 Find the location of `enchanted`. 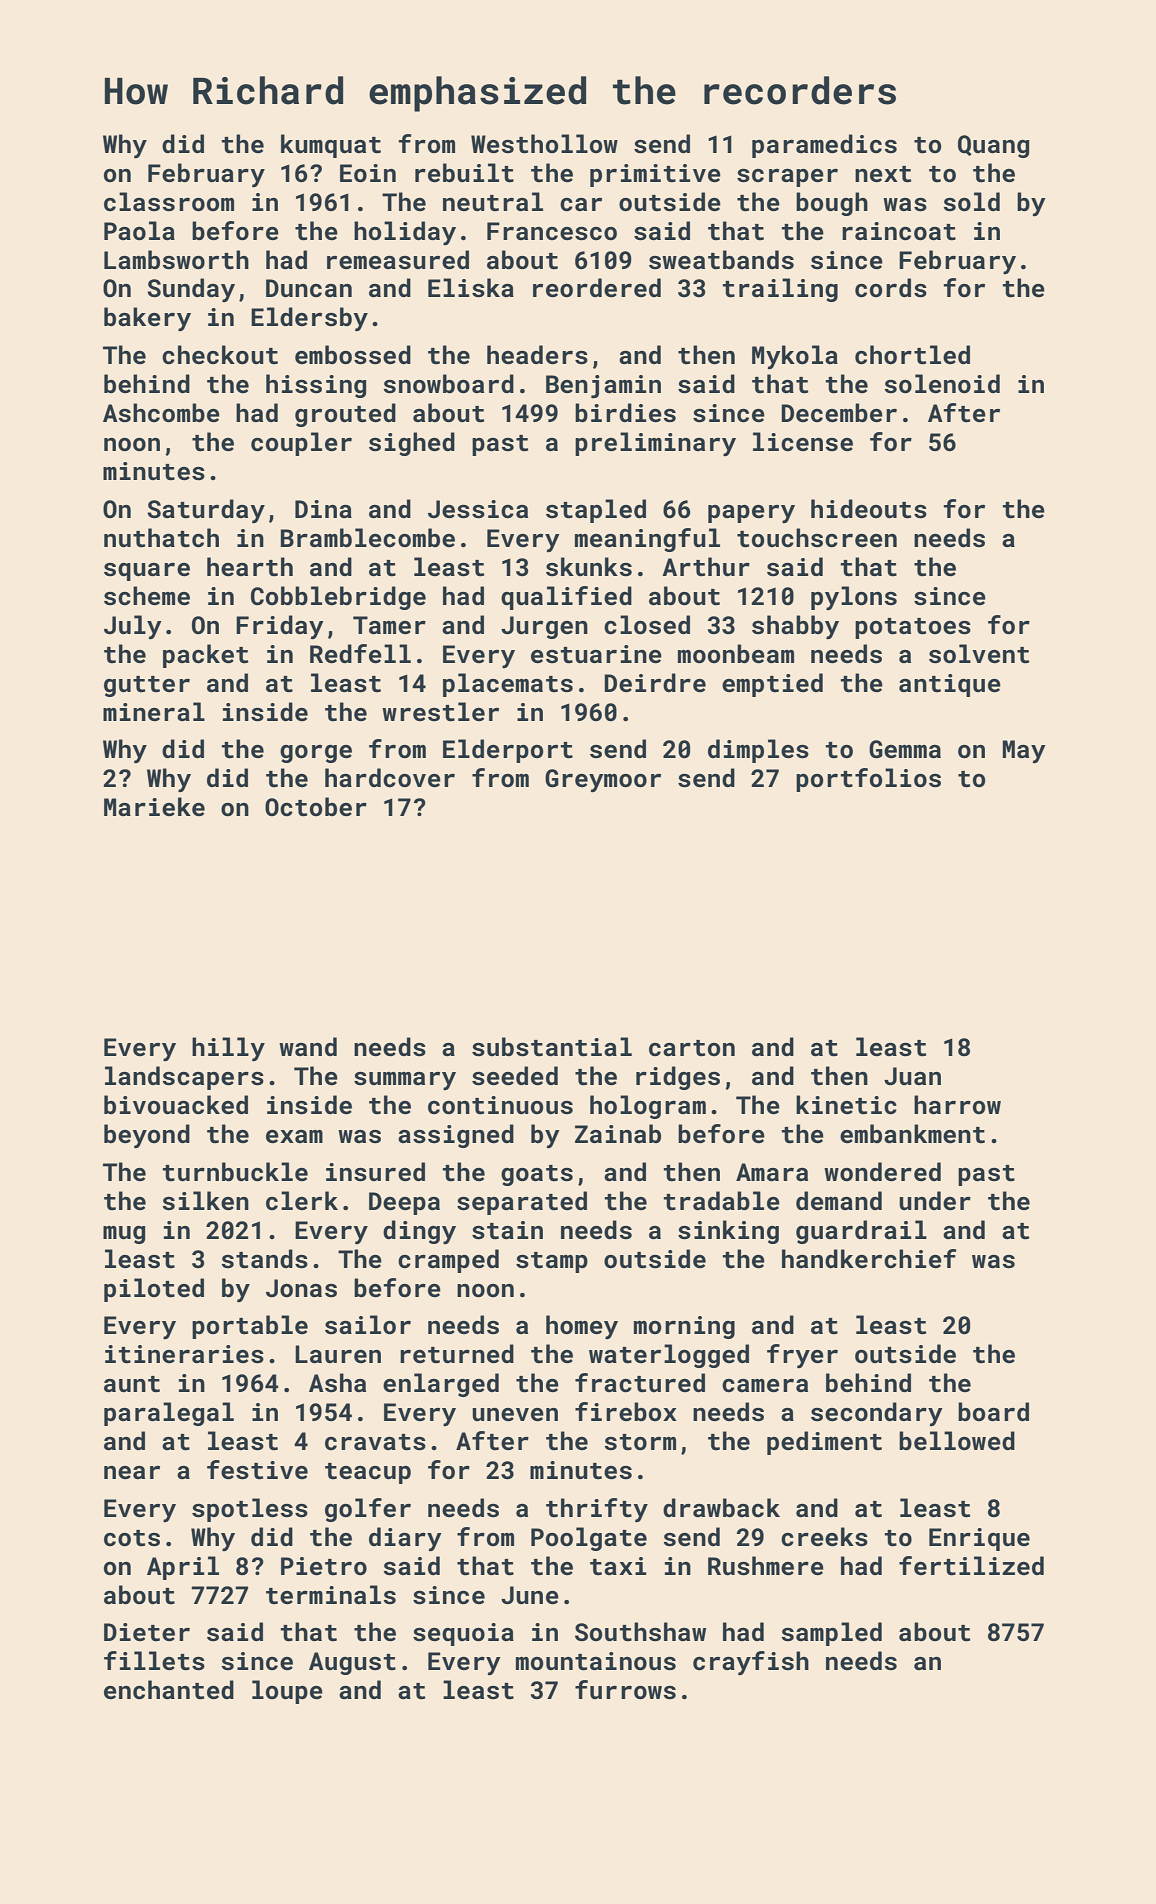

enchanted is located at coordinates (169, 1690).
